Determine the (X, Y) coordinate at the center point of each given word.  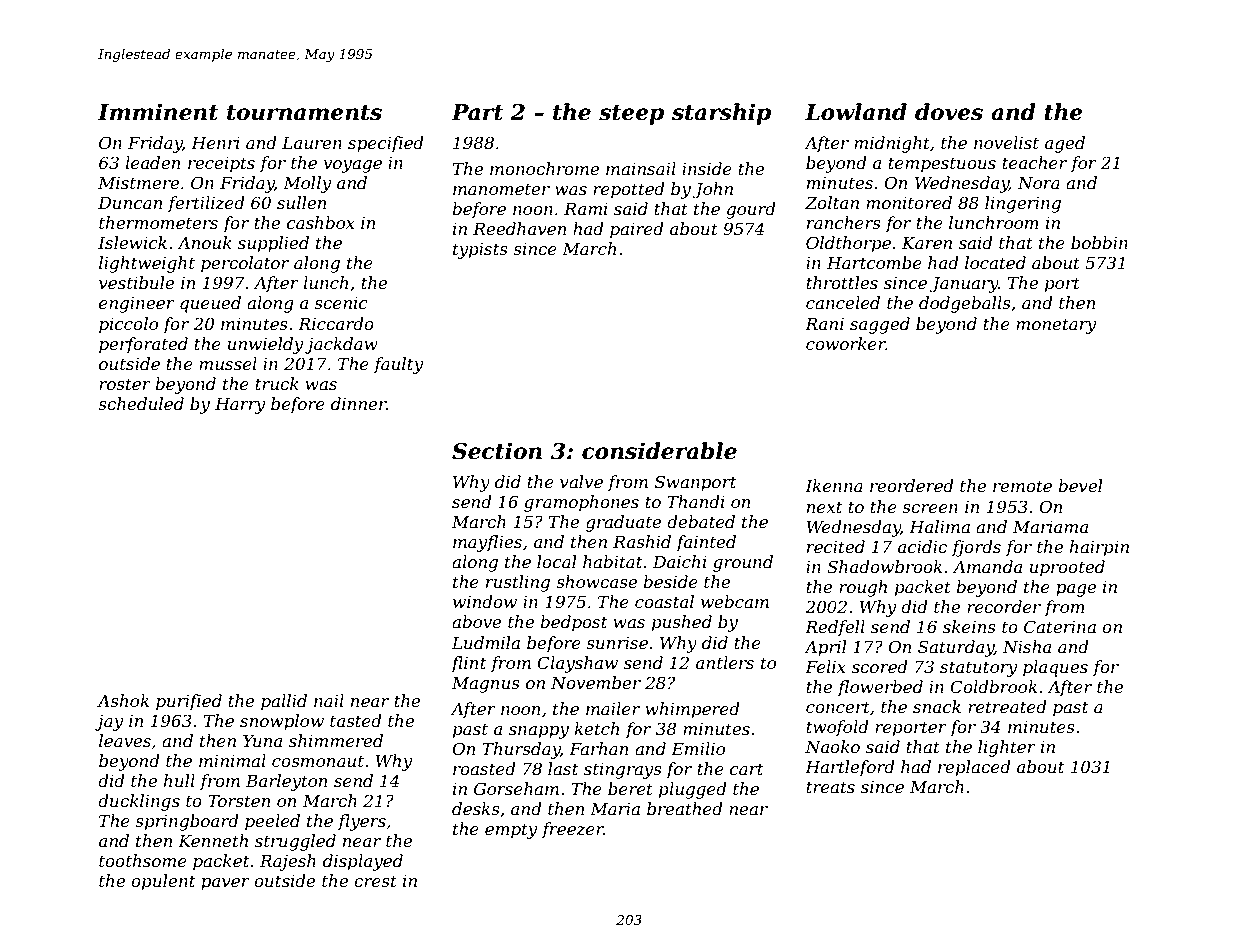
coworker (846, 343)
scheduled (141, 403)
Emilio (698, 748)
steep (631, 115)
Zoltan (832, 202)
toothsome (143, 860)
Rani (824, 324)
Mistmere (138, 183)
